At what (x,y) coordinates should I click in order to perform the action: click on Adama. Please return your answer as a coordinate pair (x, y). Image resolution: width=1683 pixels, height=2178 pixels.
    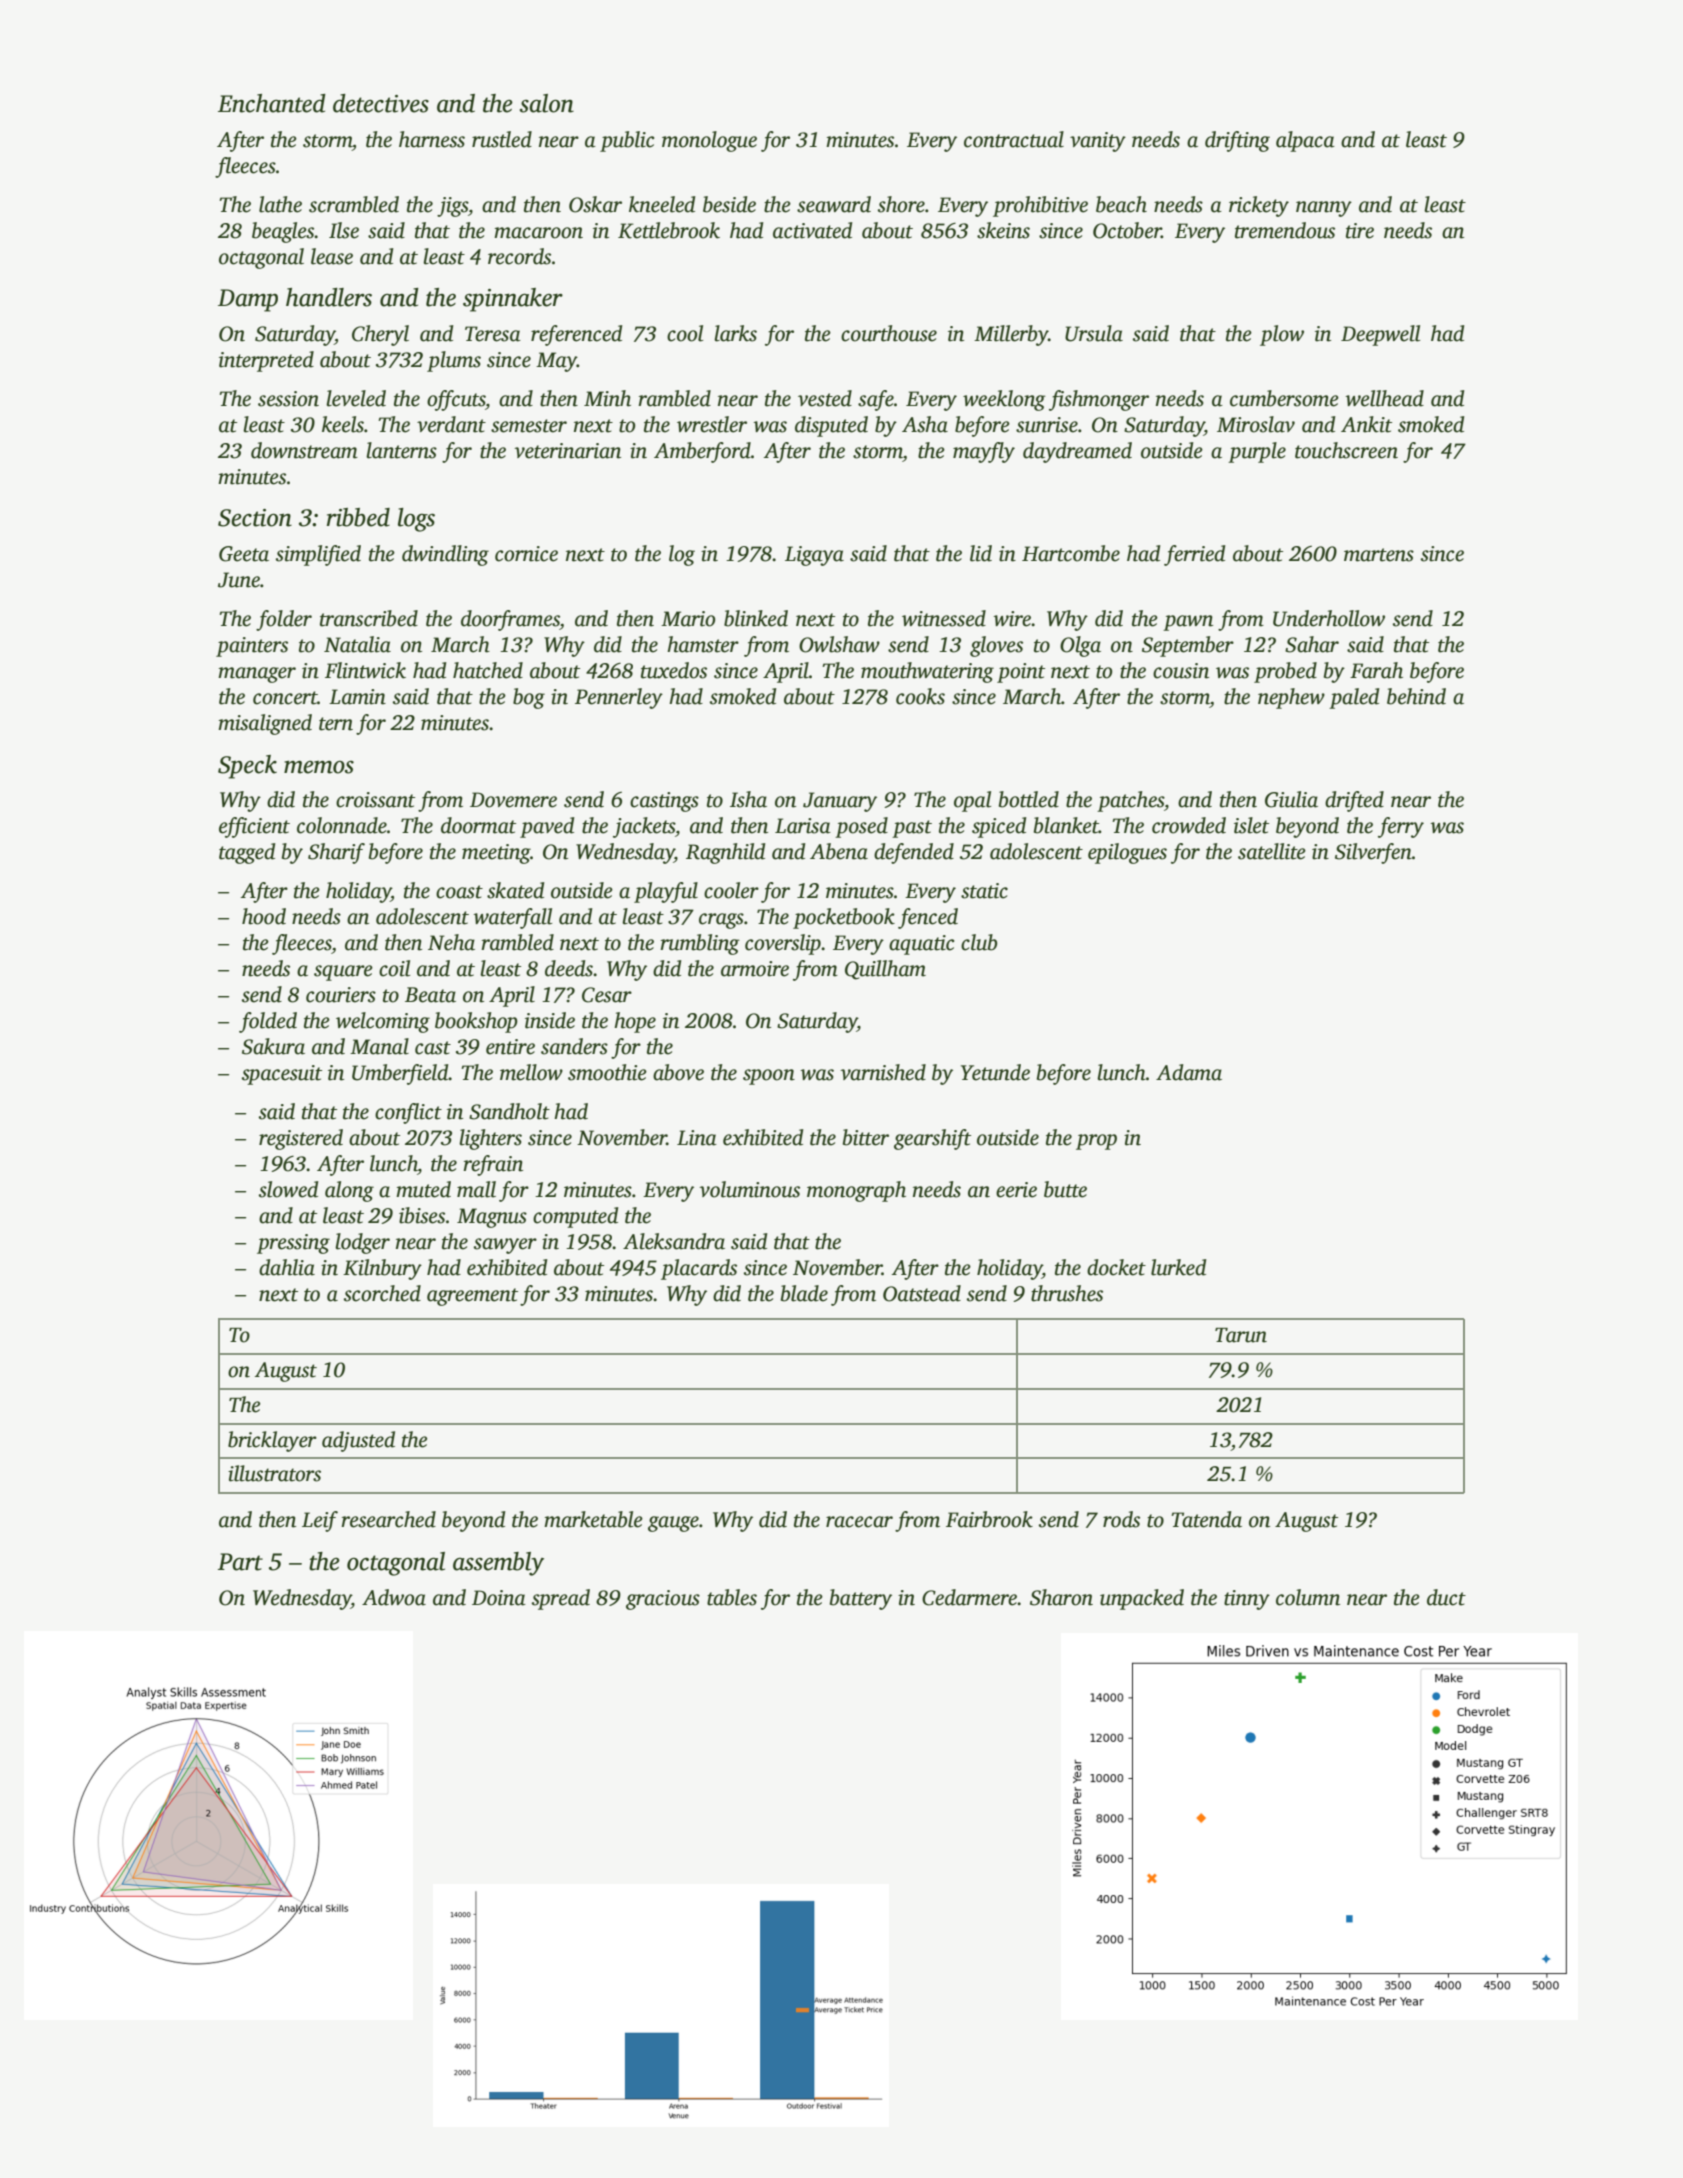
    Looking at the image, I should click on (1189, 1072).
